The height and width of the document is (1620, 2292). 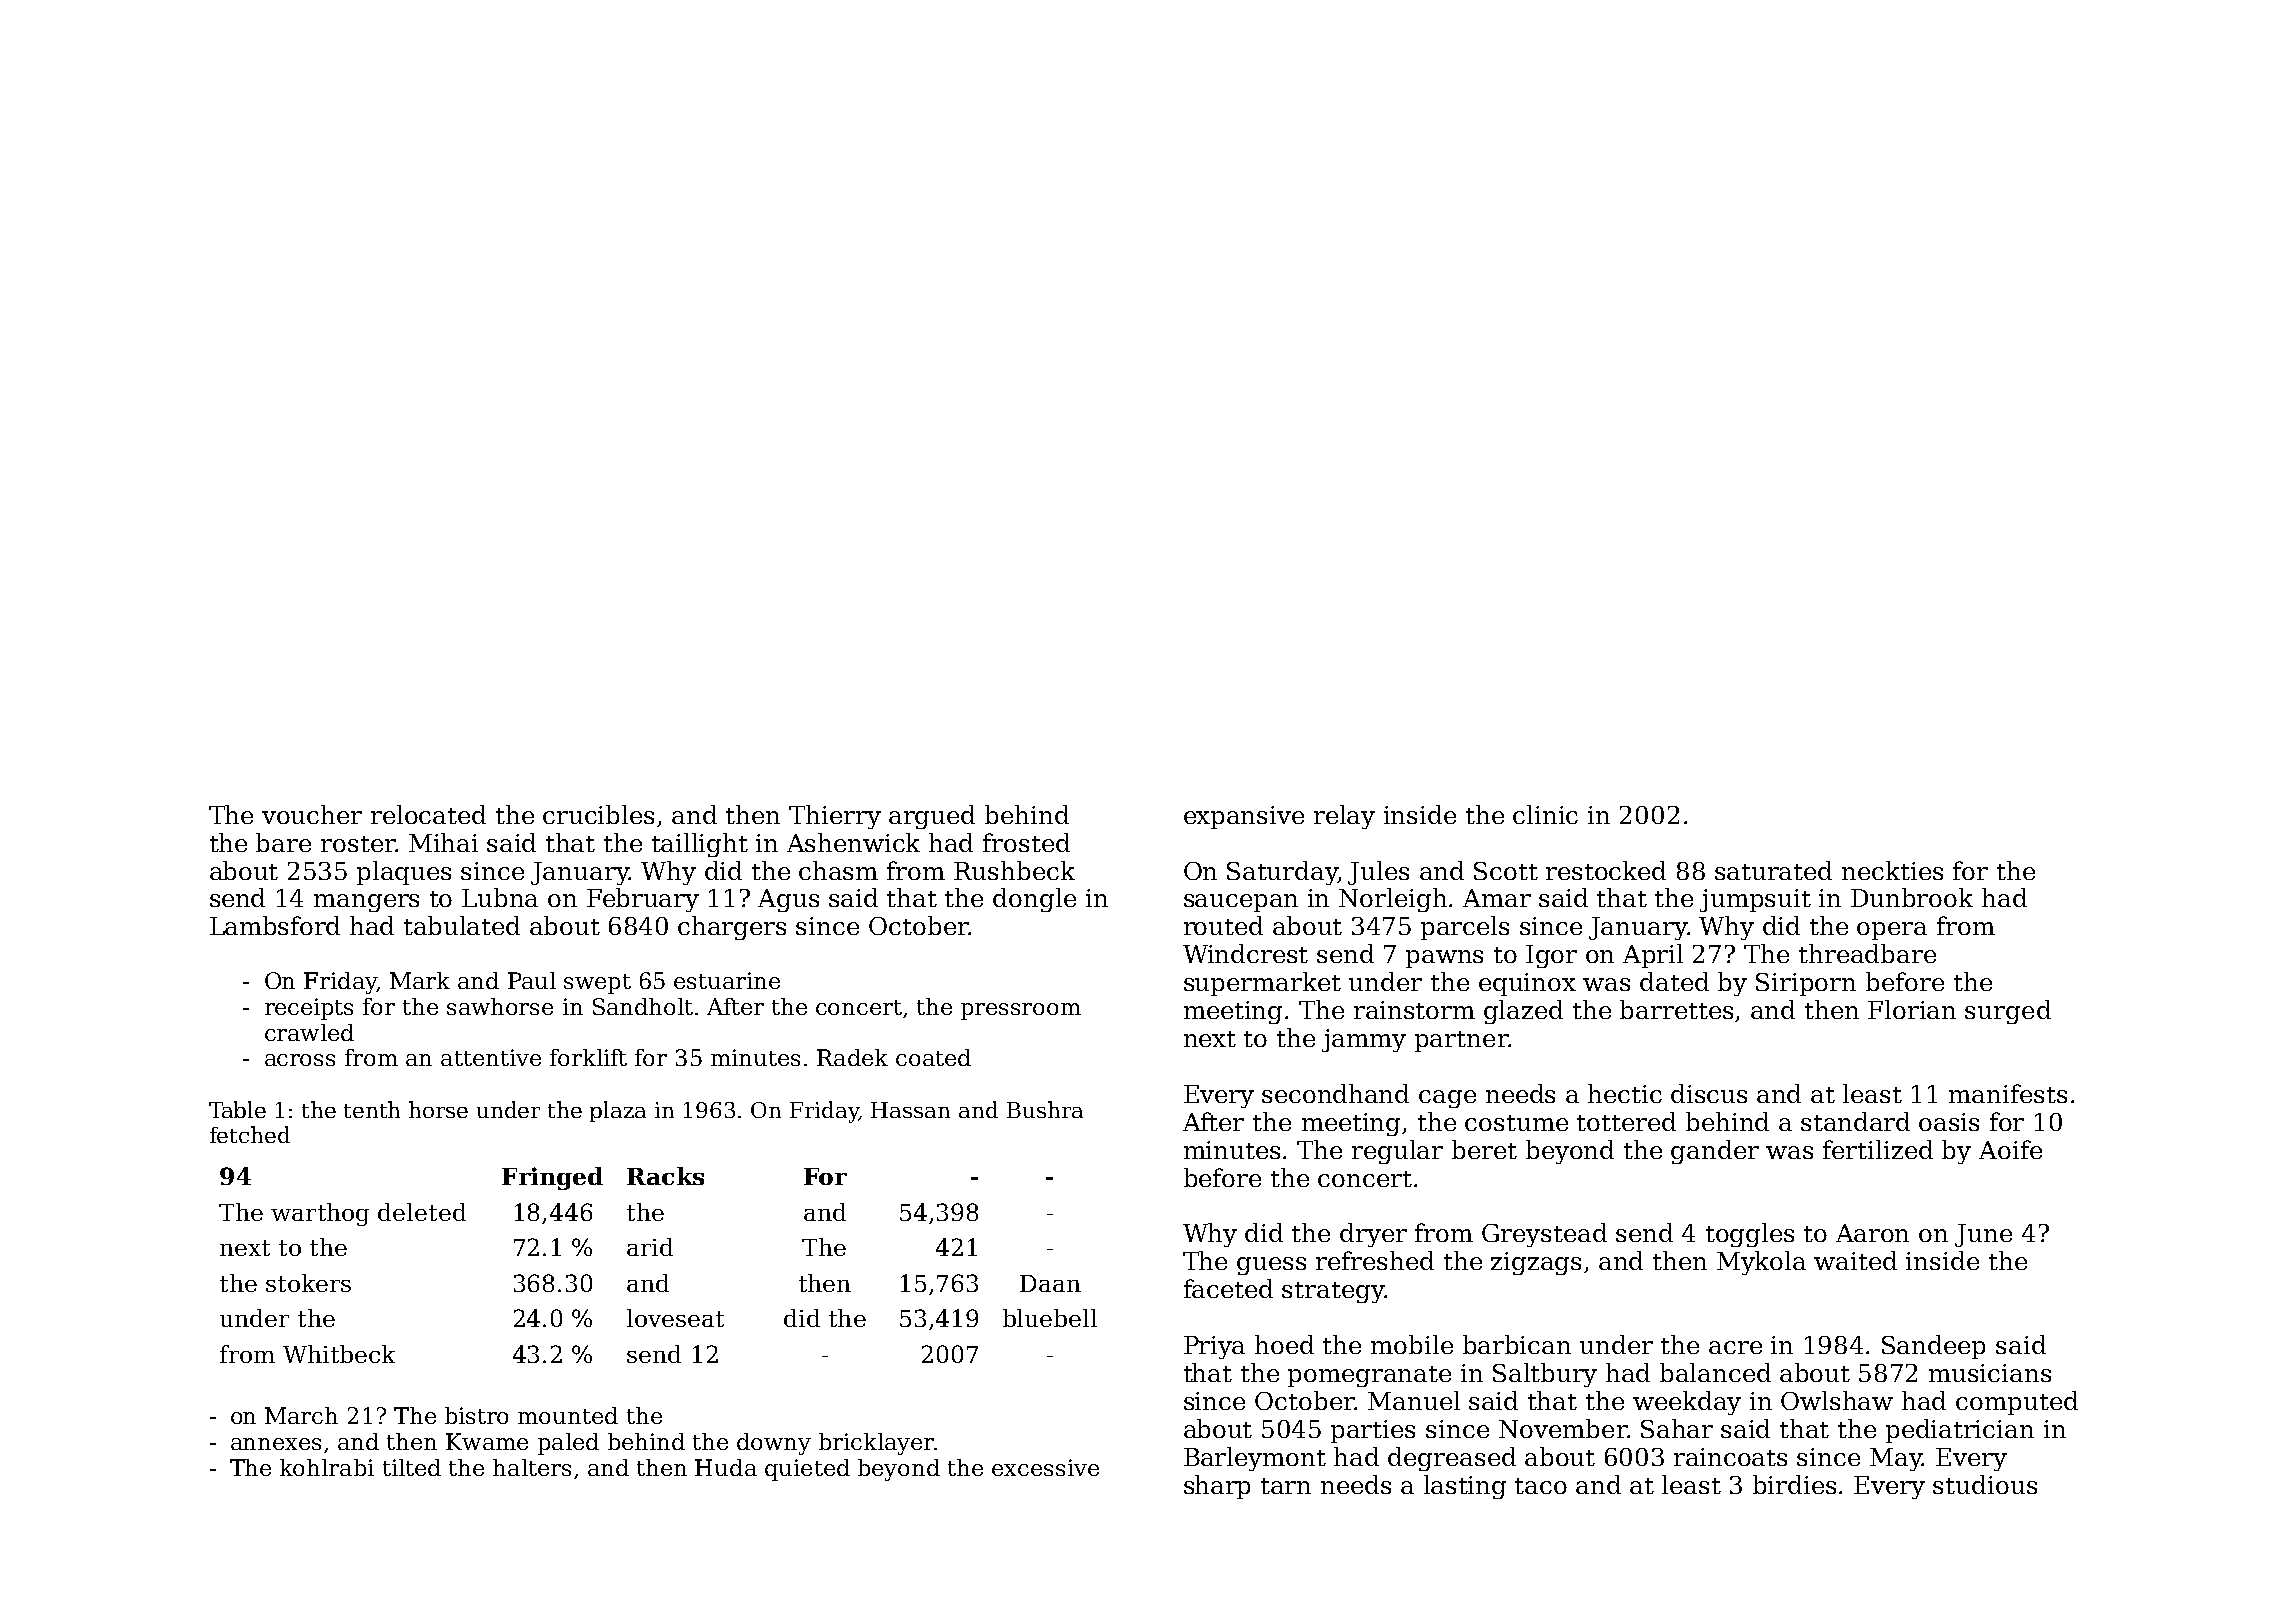 What do you see at coordinates (598, 814) in the document?
I see `crucibles` at bounding box center [598, 814].
